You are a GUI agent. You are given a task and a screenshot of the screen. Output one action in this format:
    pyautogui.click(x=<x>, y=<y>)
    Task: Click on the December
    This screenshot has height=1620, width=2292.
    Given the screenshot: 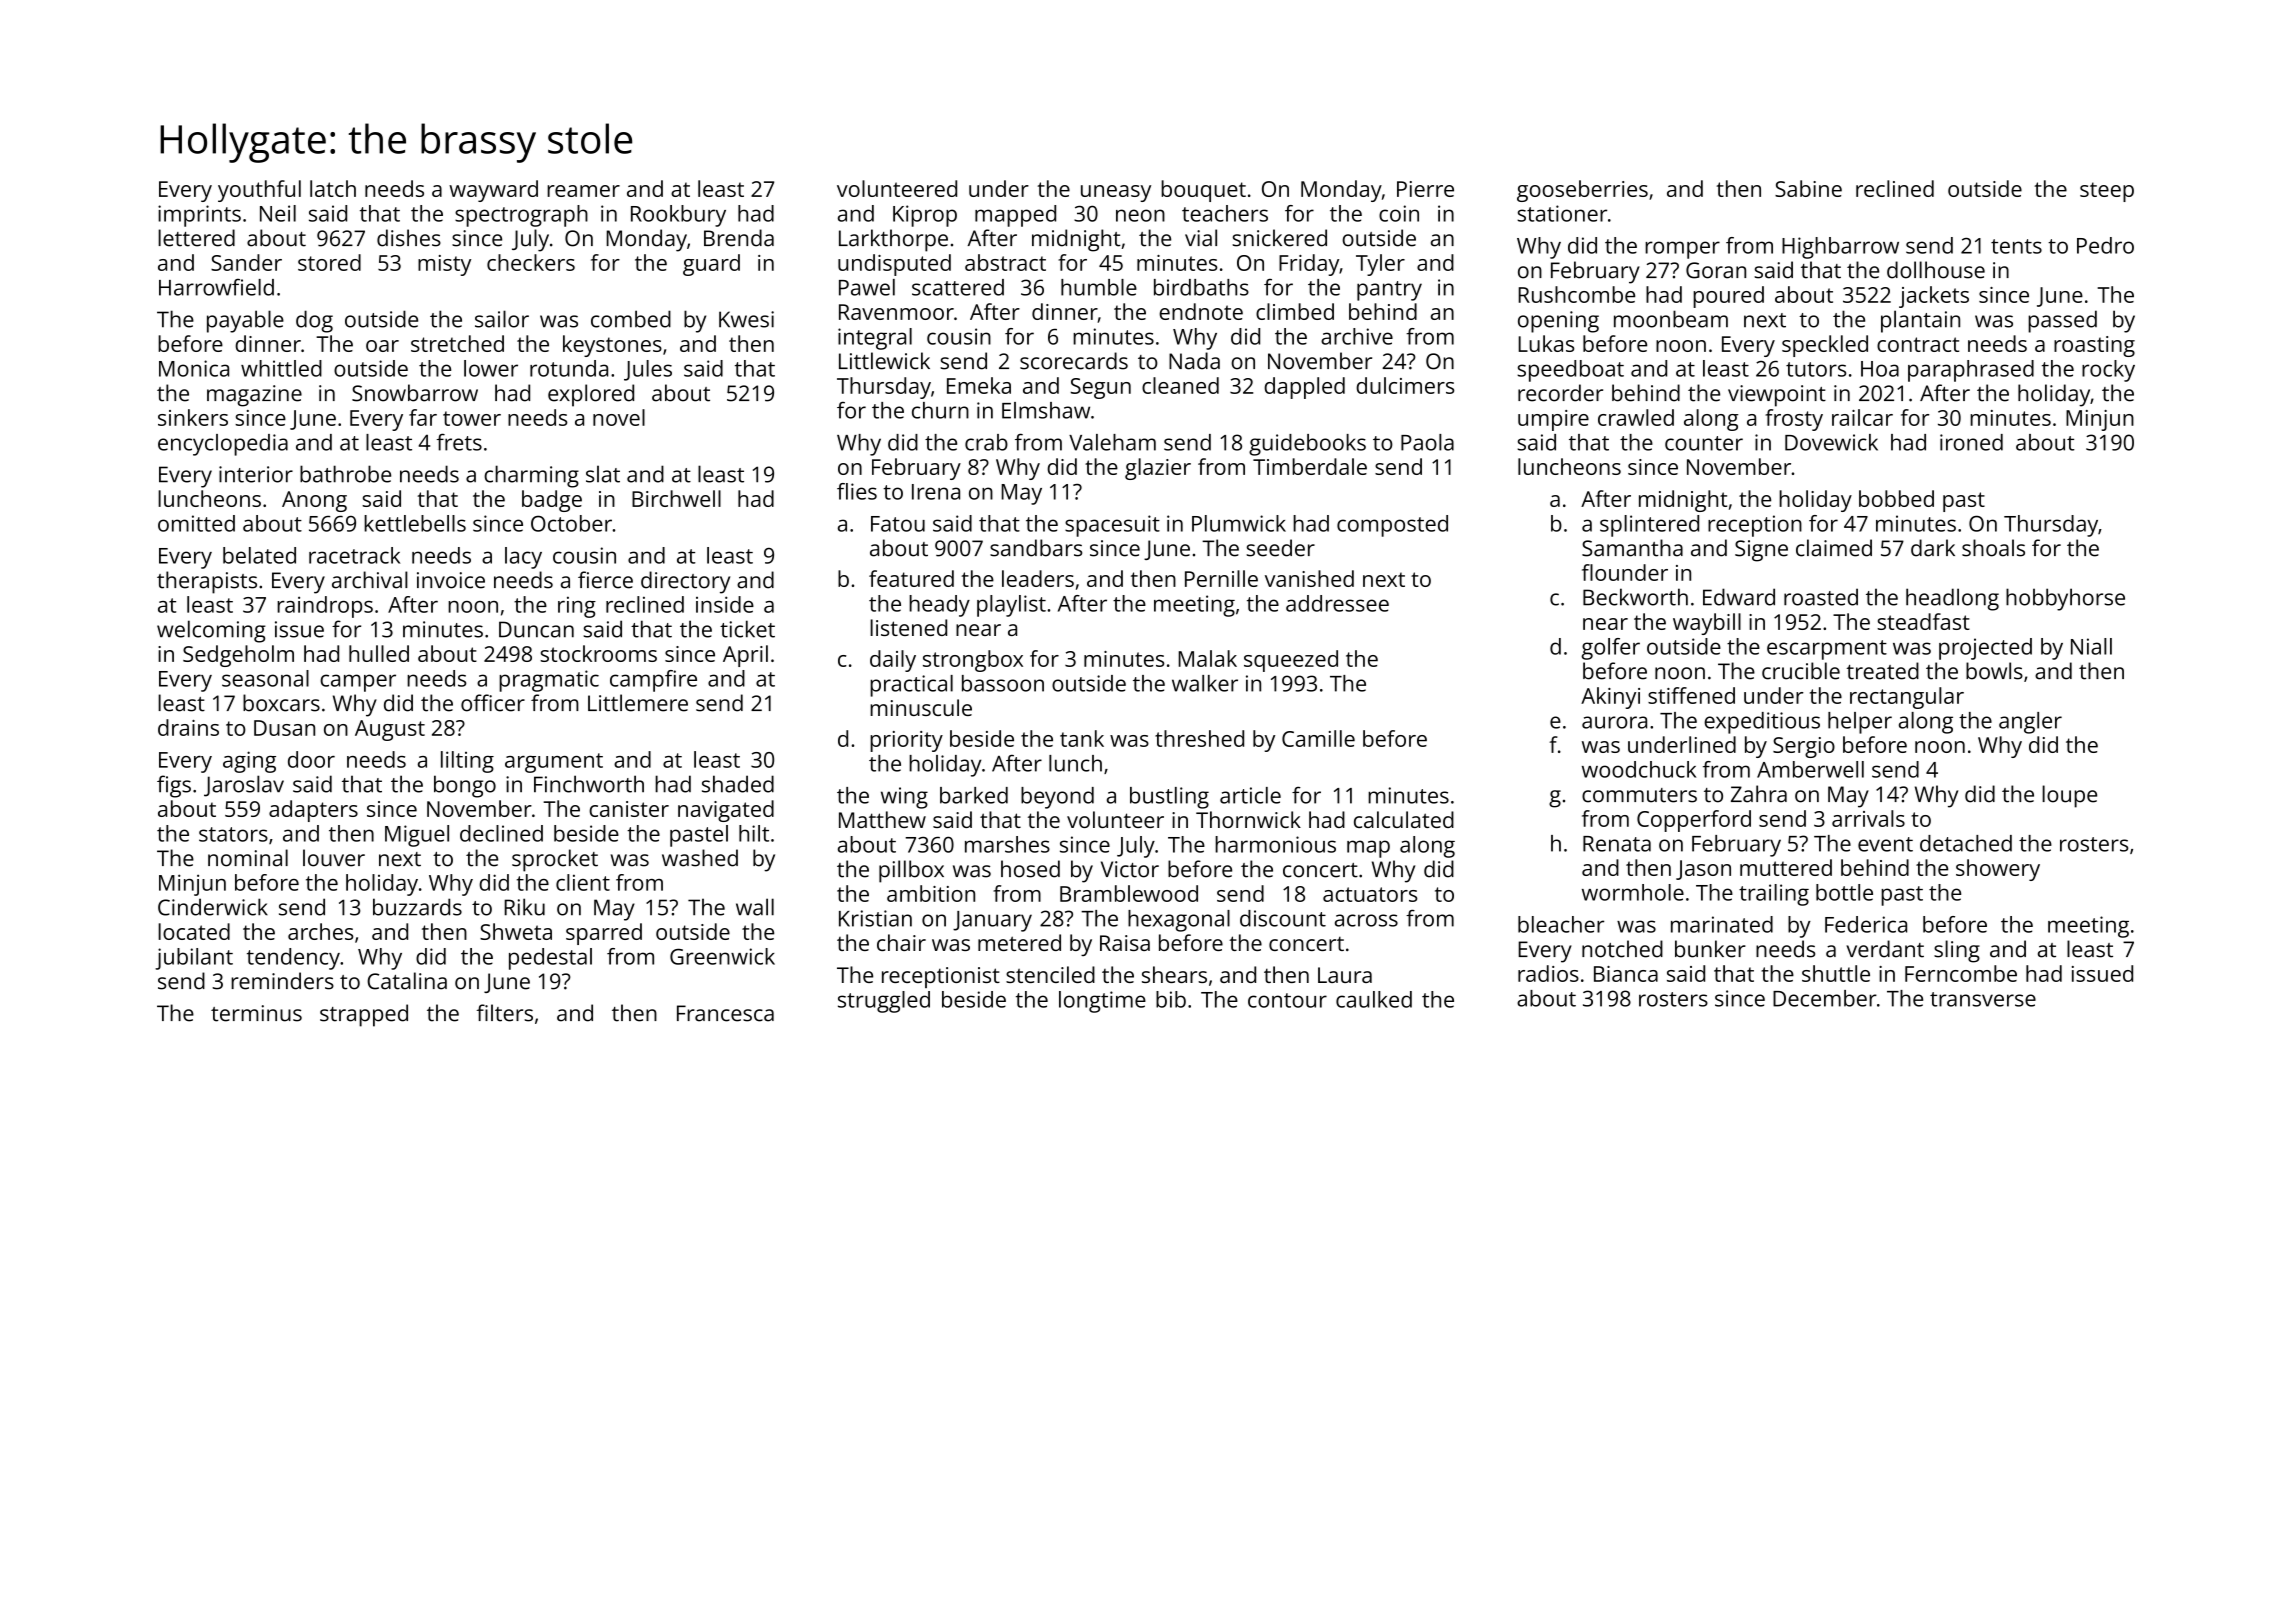 What is the action you would take?
    pyautogui.click(x=1825, y=998)
